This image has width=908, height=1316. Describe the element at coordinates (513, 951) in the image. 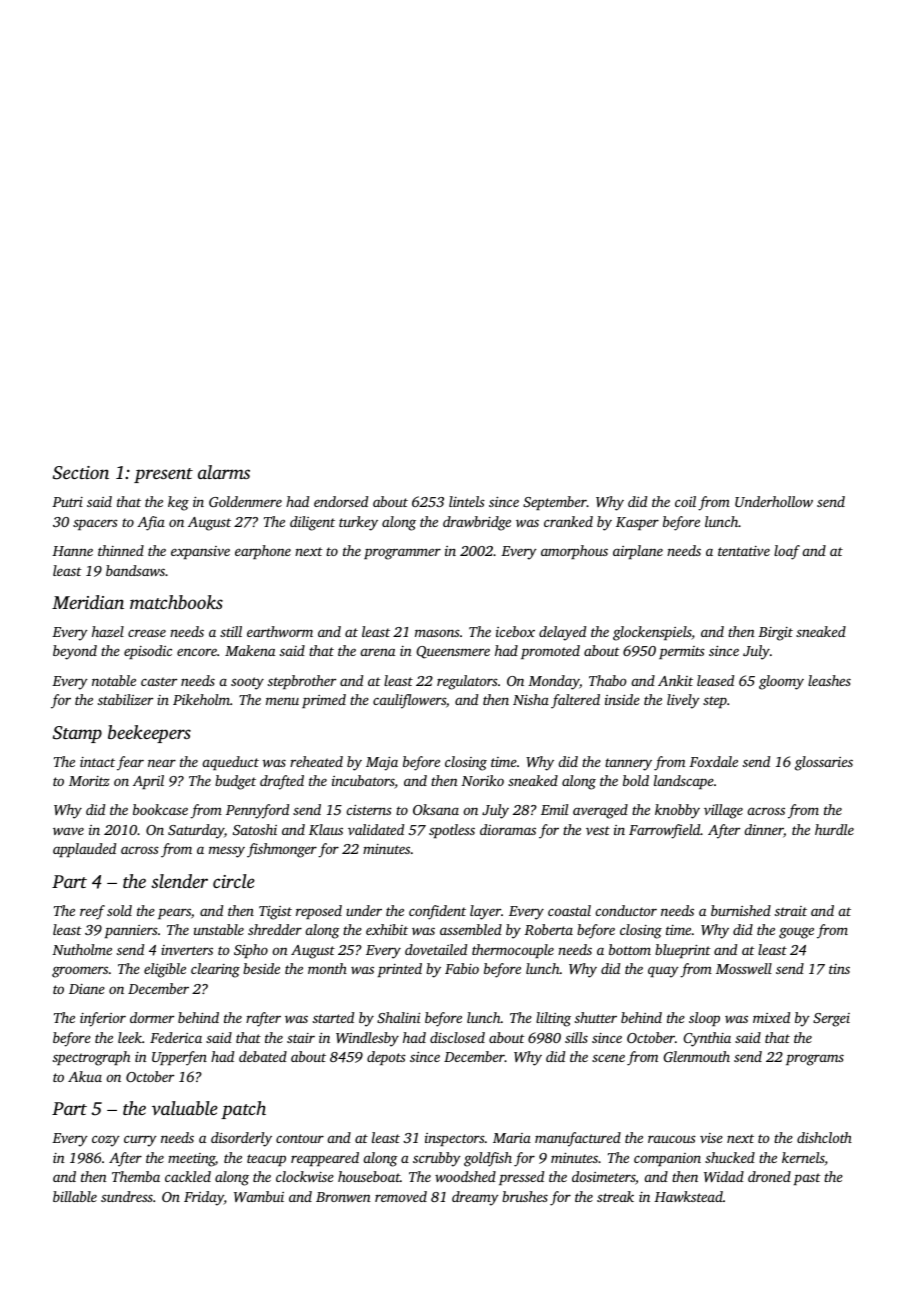

I see `thermocouple` at that location.
